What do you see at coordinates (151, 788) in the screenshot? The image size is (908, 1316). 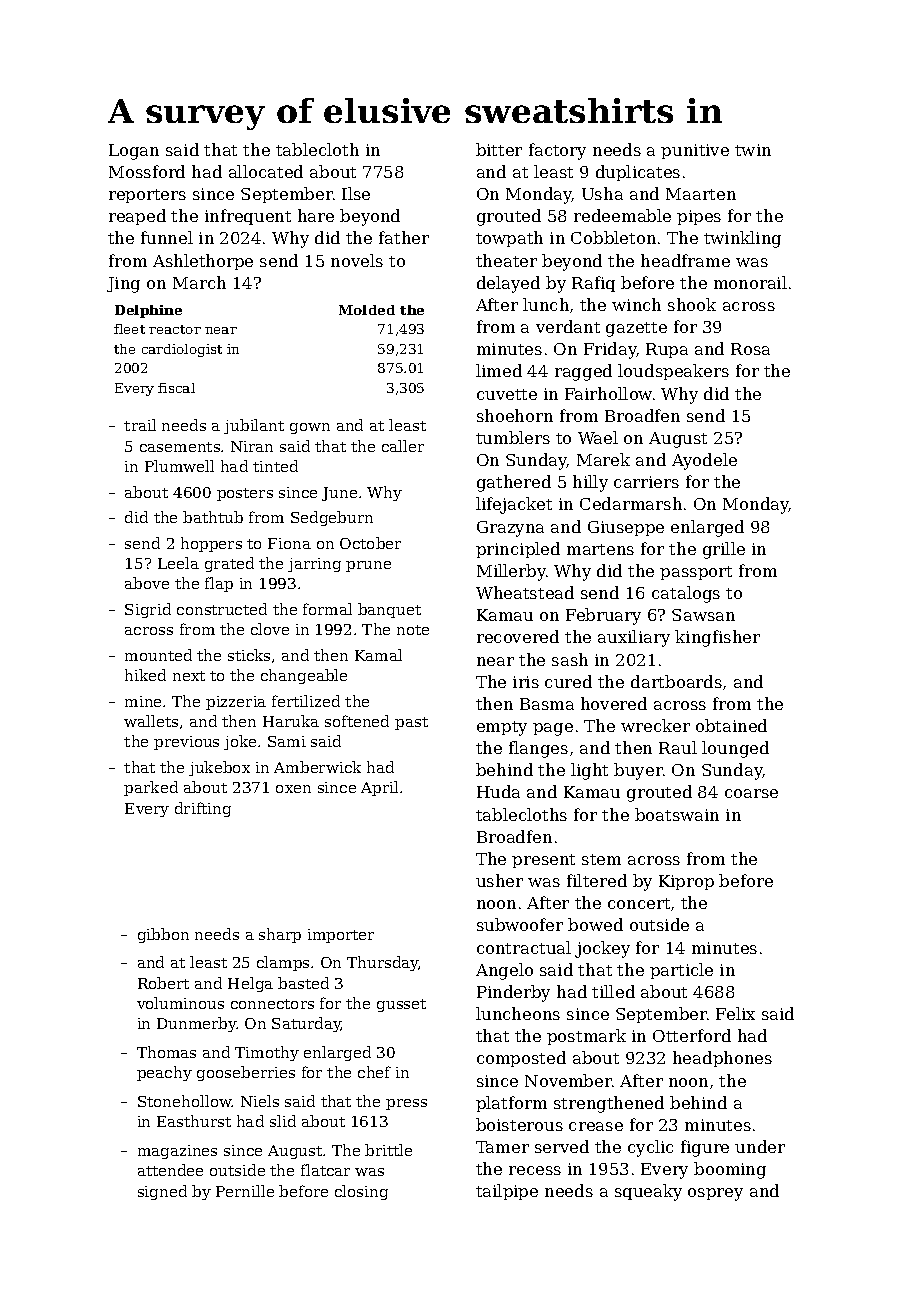 I see `parked` at bounding box center [151, 788].
